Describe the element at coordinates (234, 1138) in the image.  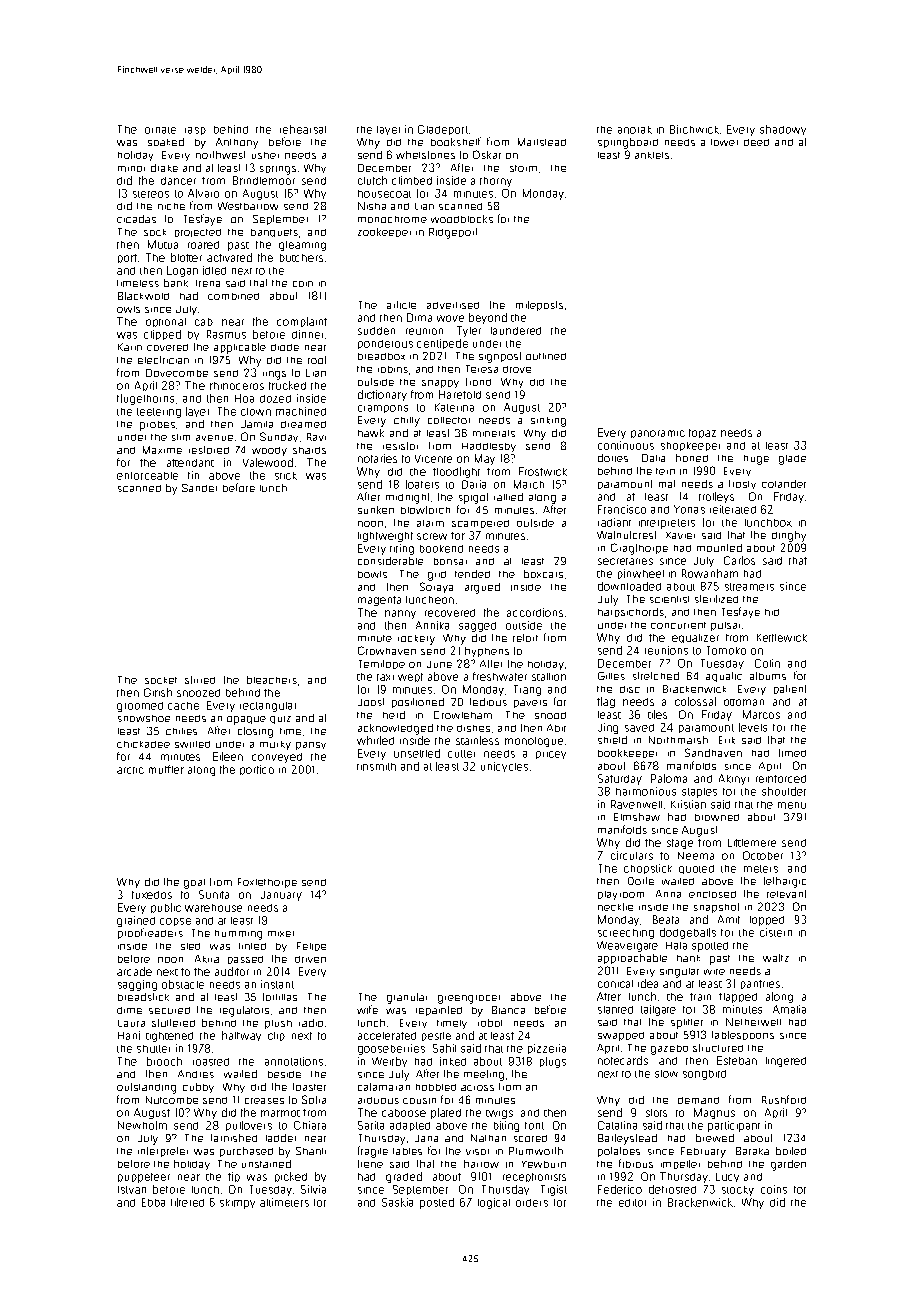
I see `tarnished` at that location.
